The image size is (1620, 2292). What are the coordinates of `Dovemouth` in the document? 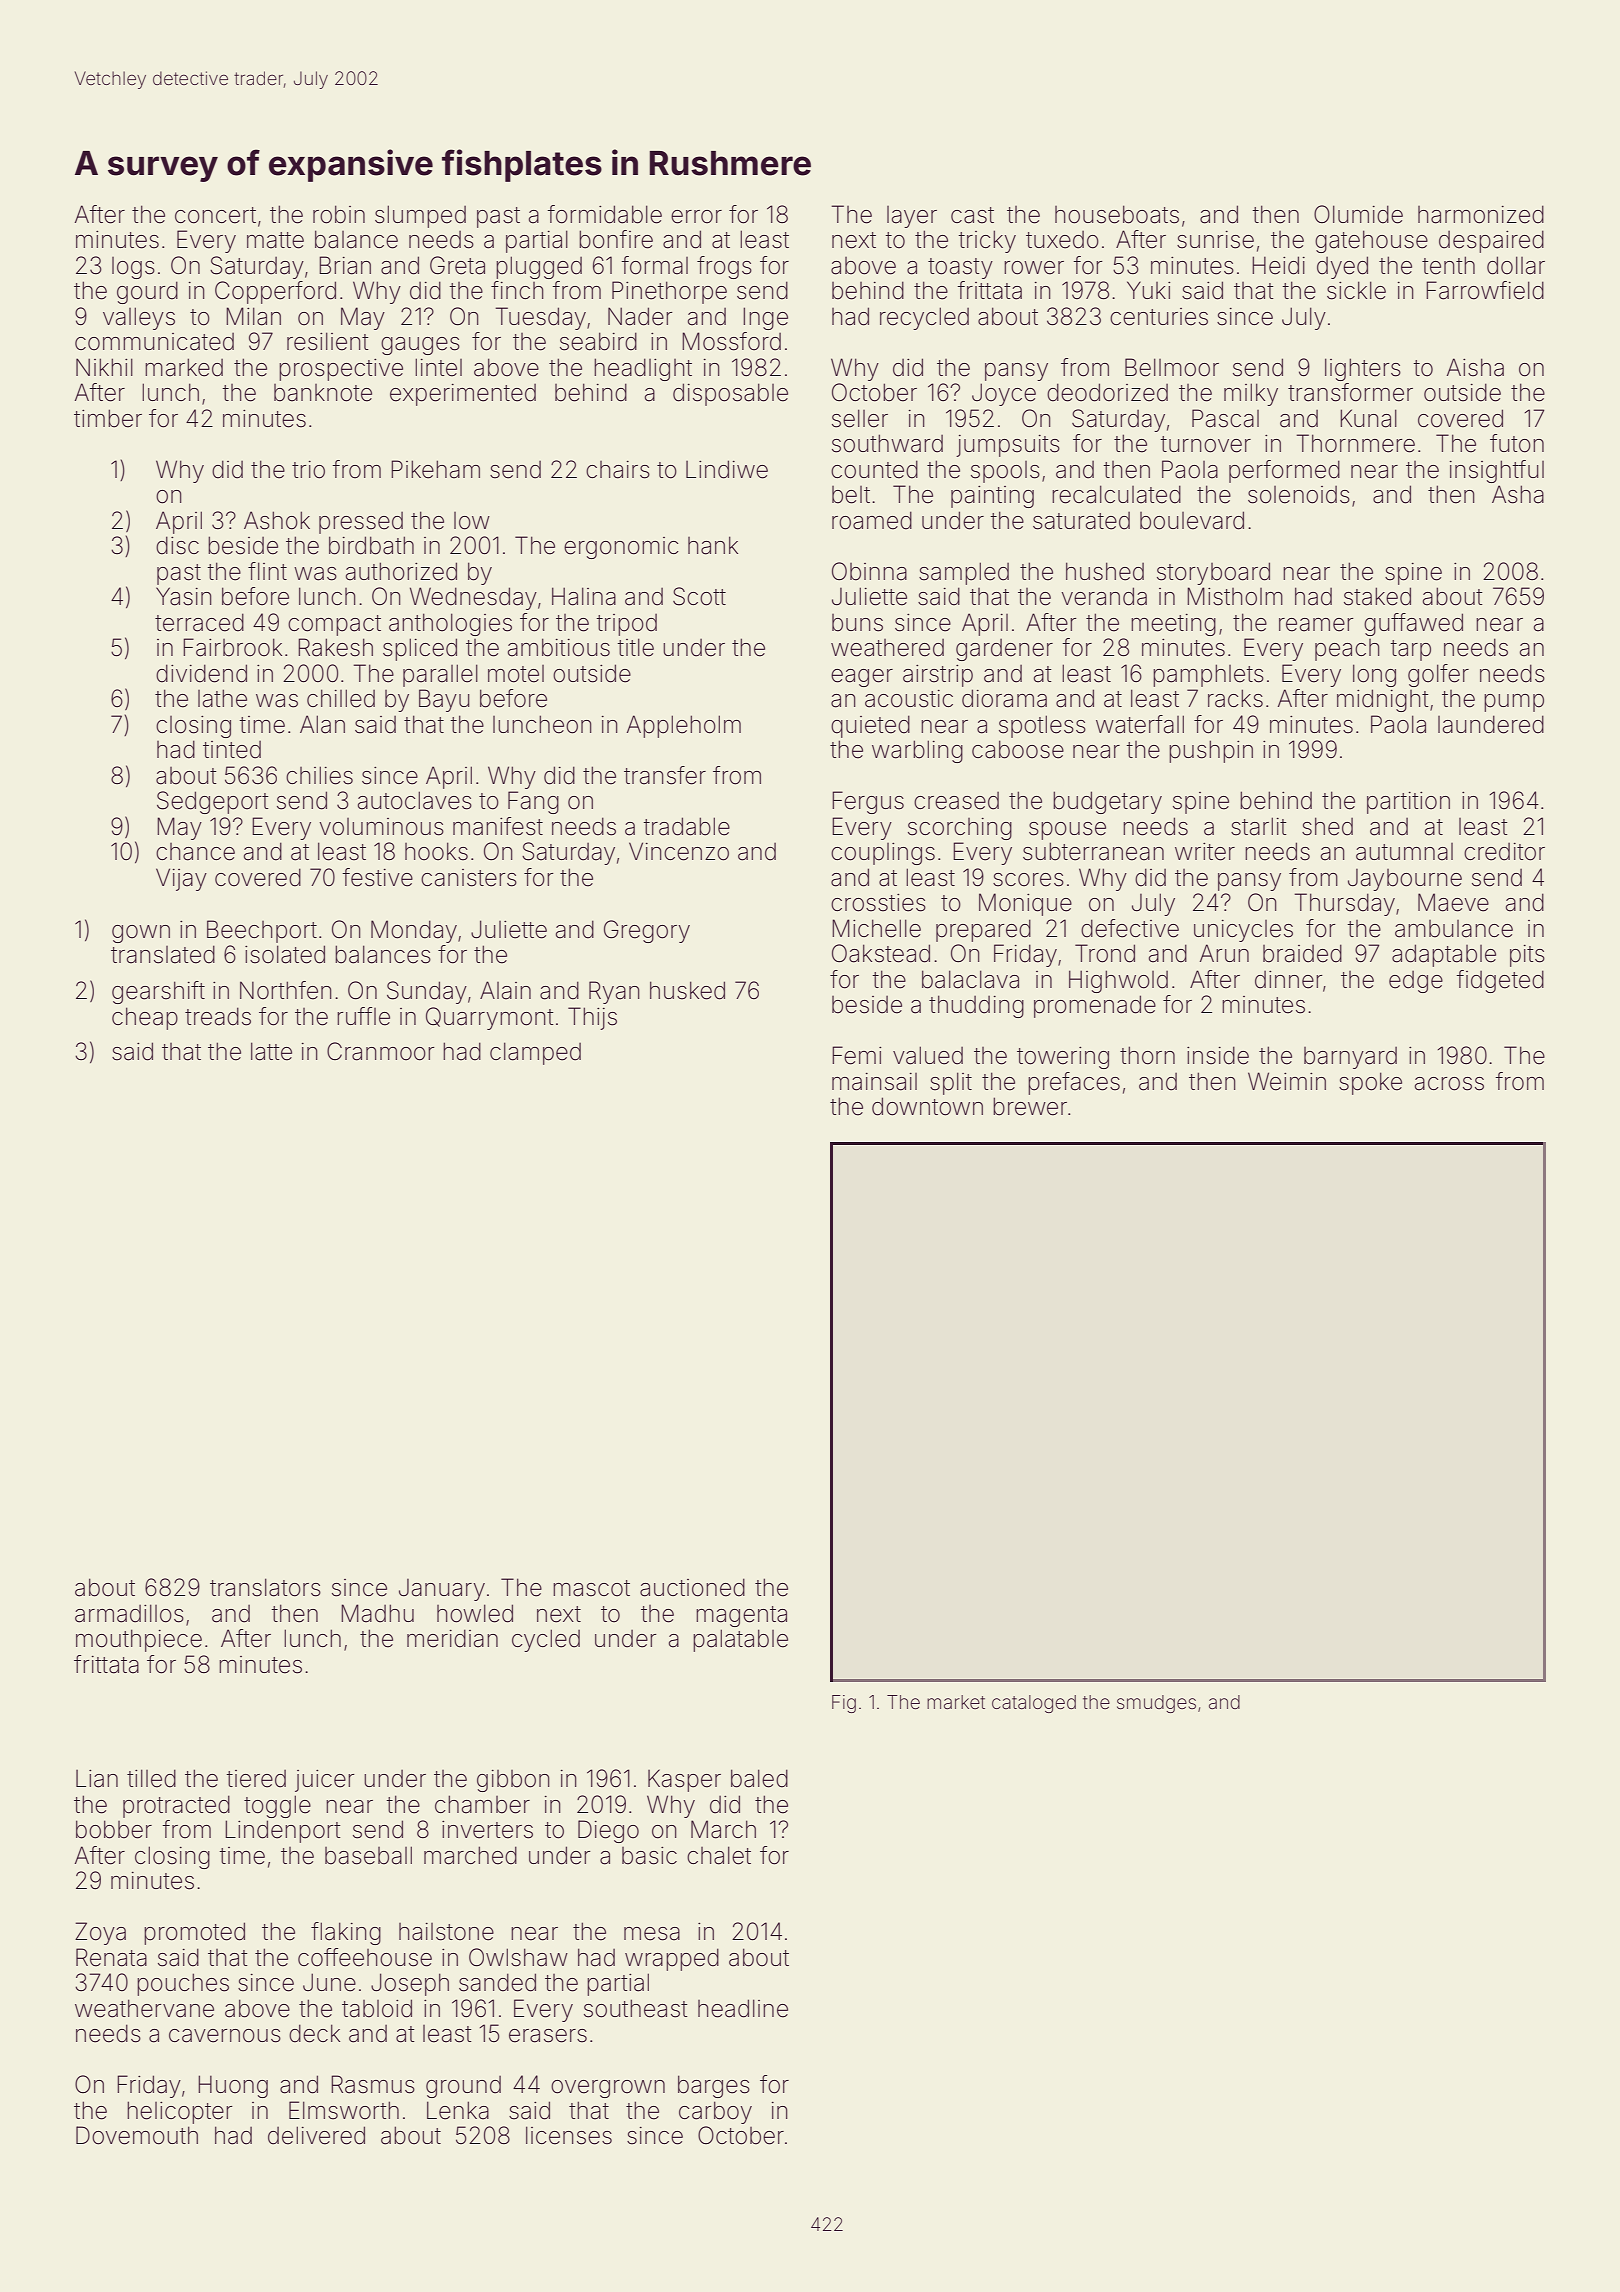 It's located at (137, 2135).
